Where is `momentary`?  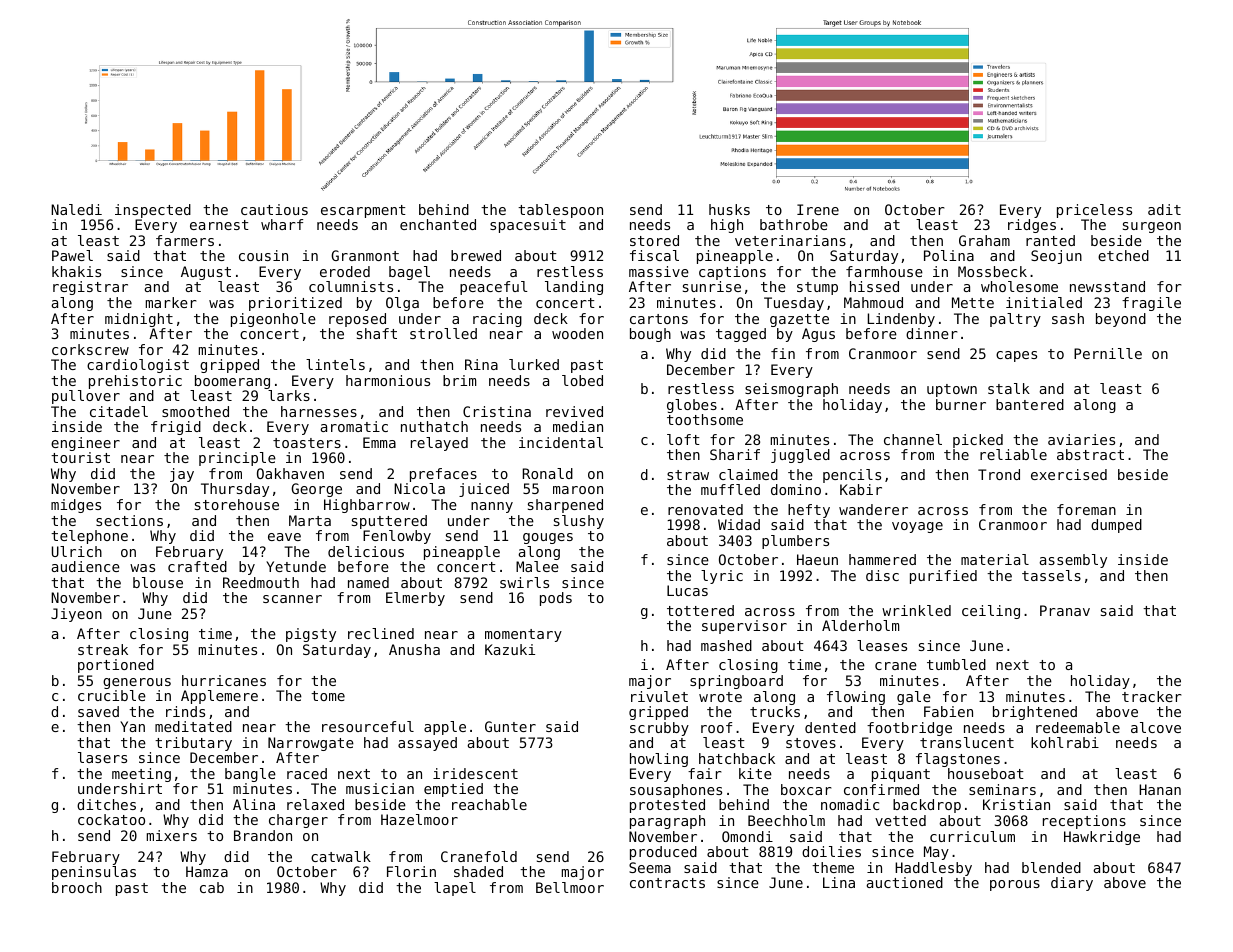
momentary is located at coordinates (523, 635).
